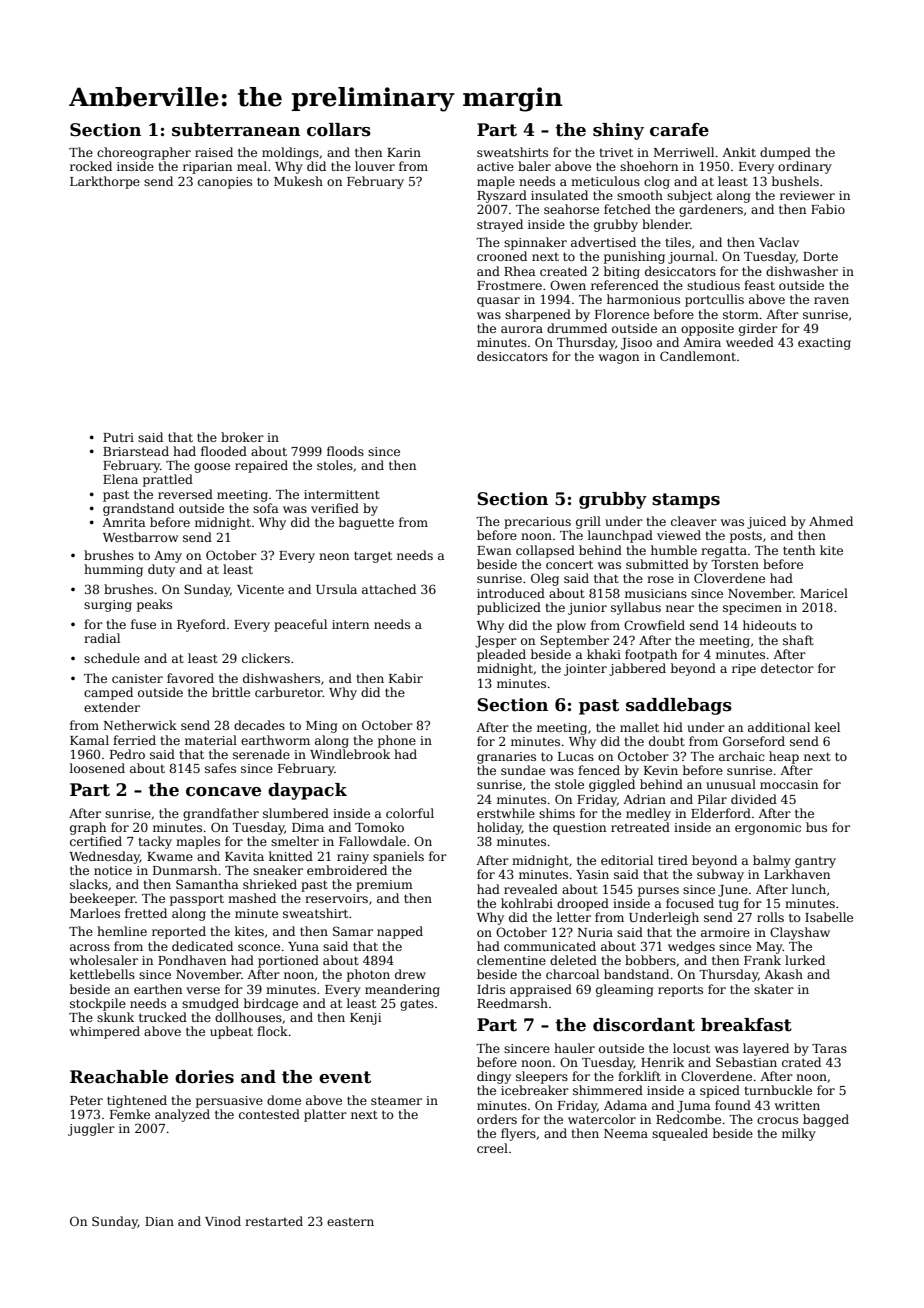 The image size is (924, 1308). Describe the element at coordinates (686, 501) in the screenshot. I see `stamps` at that location.
